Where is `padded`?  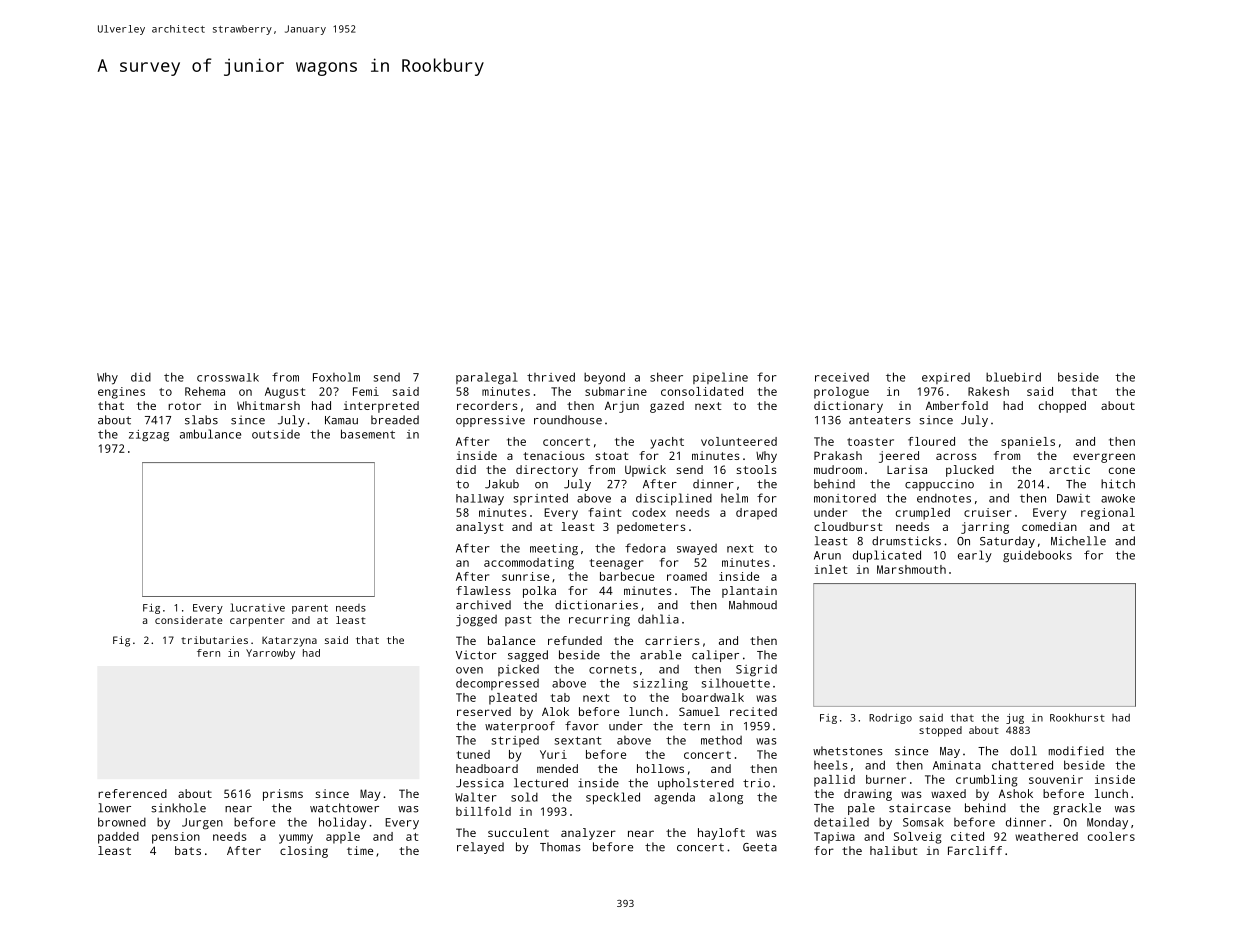 padded is located at coordinates (118, 838).
